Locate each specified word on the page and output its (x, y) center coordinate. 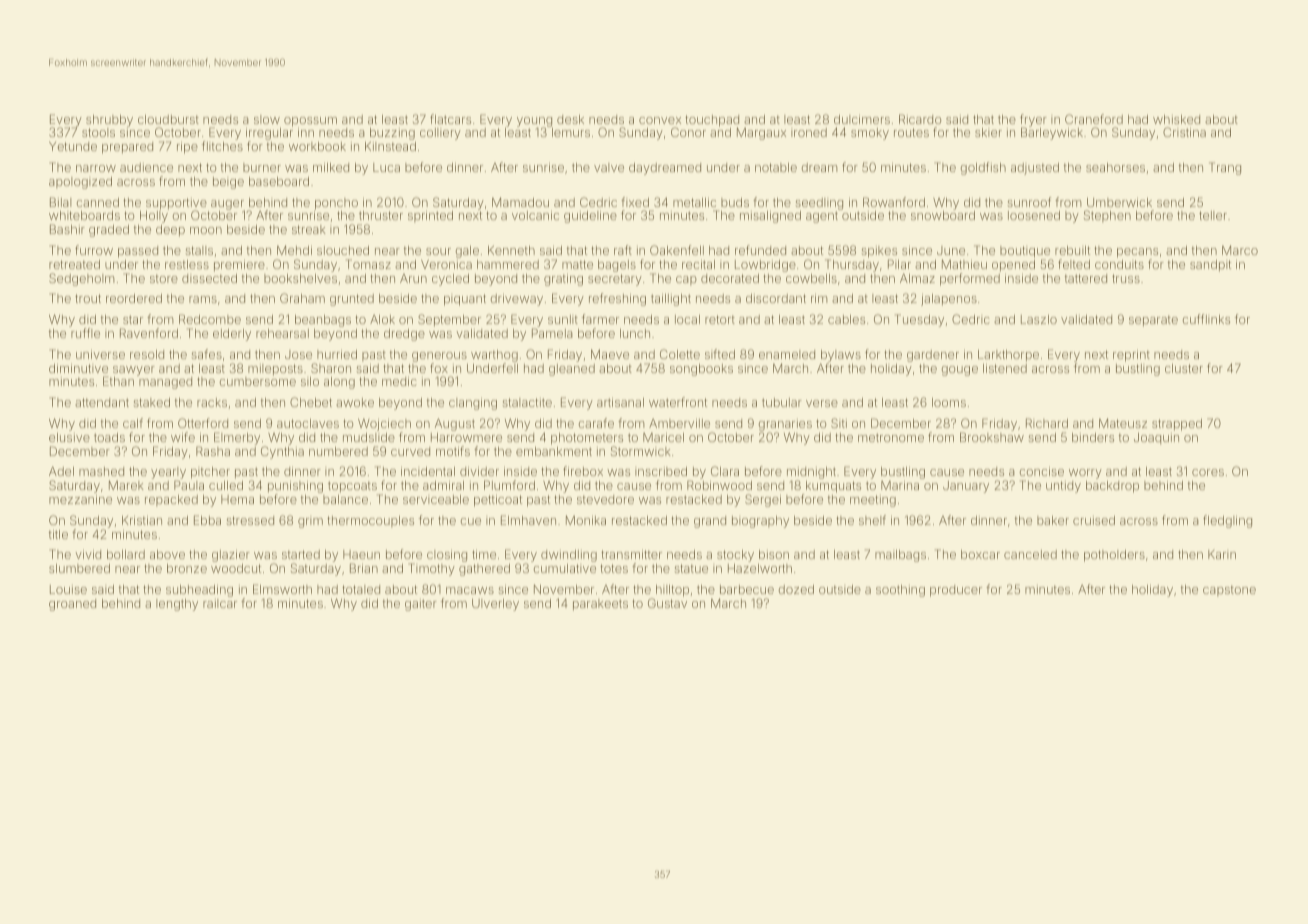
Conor (688, 132)
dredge (404, 335)
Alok (382, 319)
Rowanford (894, 202)
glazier (231, 556)
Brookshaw (992, 437)
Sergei (763, 500)
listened (1005, 368)
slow (267, 119)
